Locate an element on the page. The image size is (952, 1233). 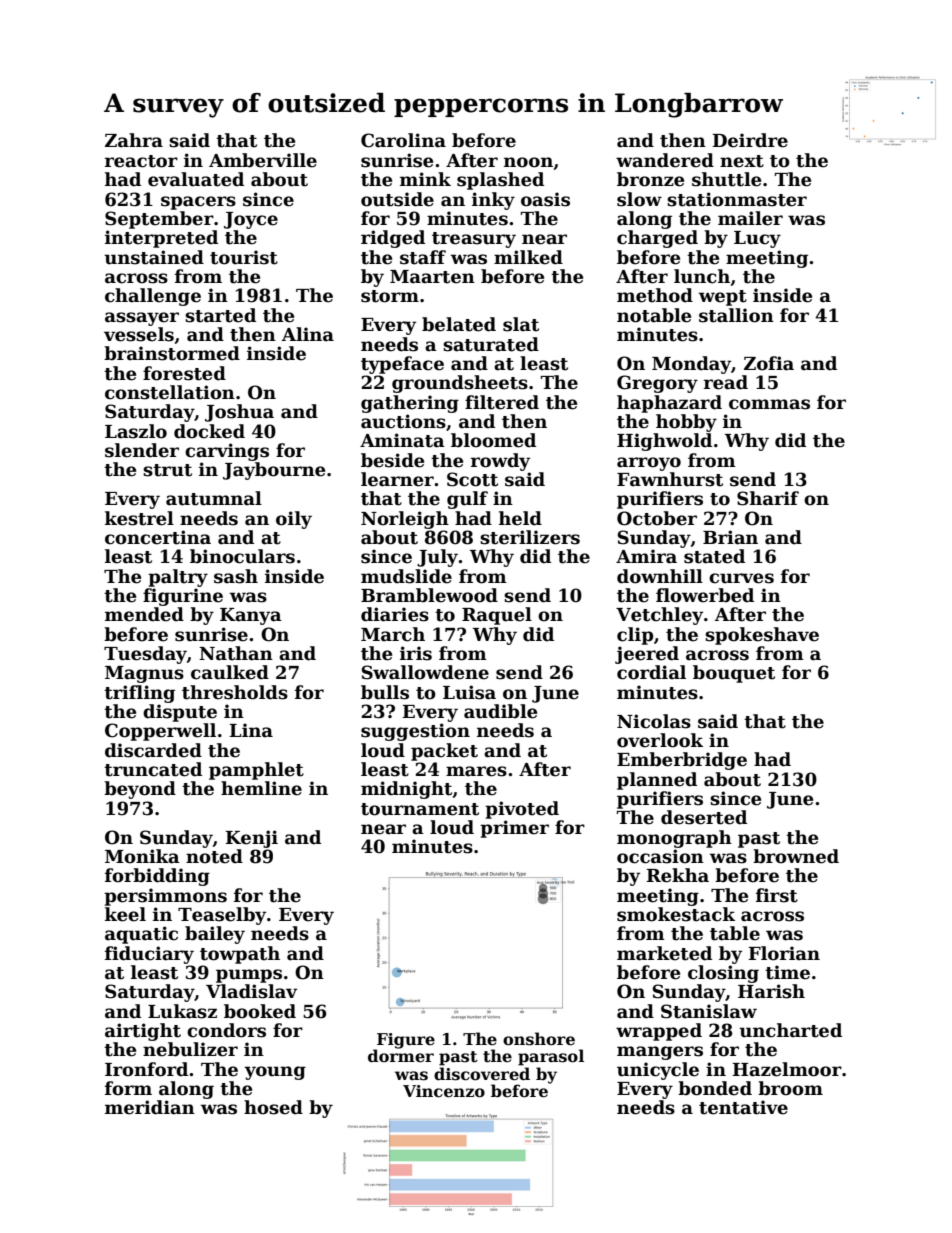
browned is located at coordinates (796, 856).
